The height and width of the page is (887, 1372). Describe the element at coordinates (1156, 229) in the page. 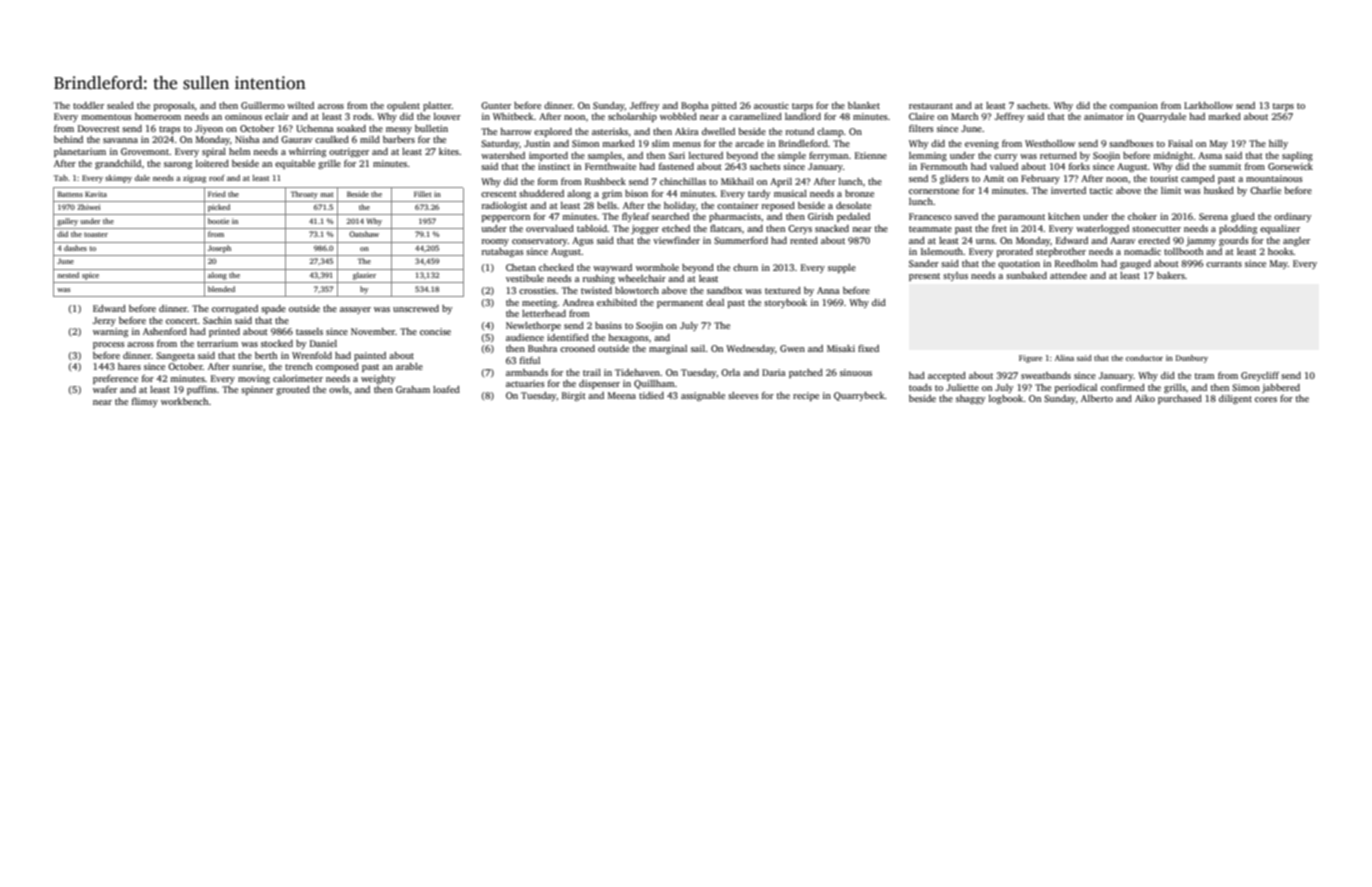

I see `stonecutter` at that location.
